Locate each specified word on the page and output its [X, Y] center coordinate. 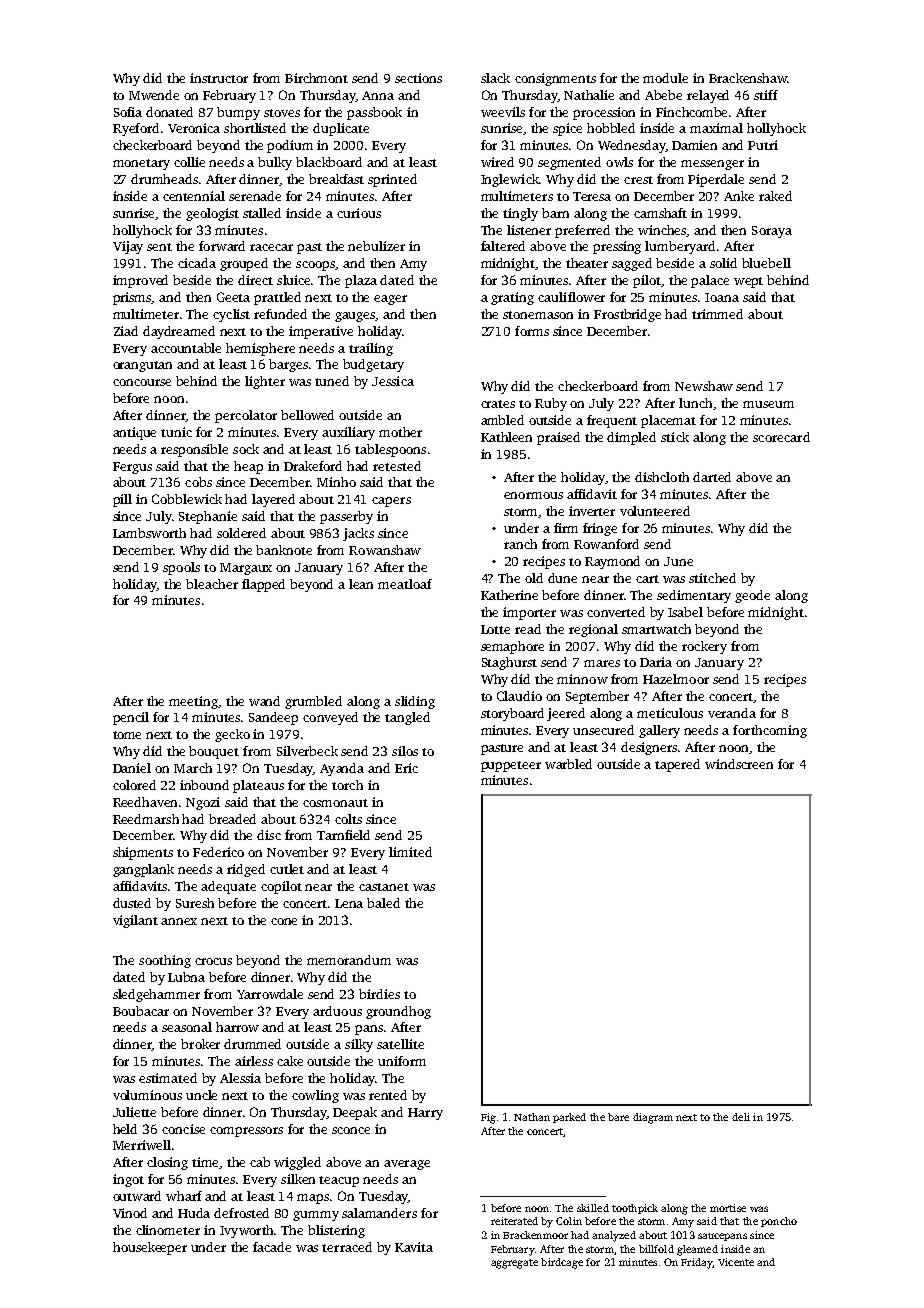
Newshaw [704, 386]
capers [391, 502]
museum [768, 404]
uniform [402, 1061]
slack [495, 78]
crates [498, 404]
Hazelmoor [676, 679]
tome [127, 735]
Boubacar [141, 1011]
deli [741, 1117]
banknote [284, 550]
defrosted [241, 1213]
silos [405, 751]
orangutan [142, 366]
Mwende [154, 95]
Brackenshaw [748, 78]
